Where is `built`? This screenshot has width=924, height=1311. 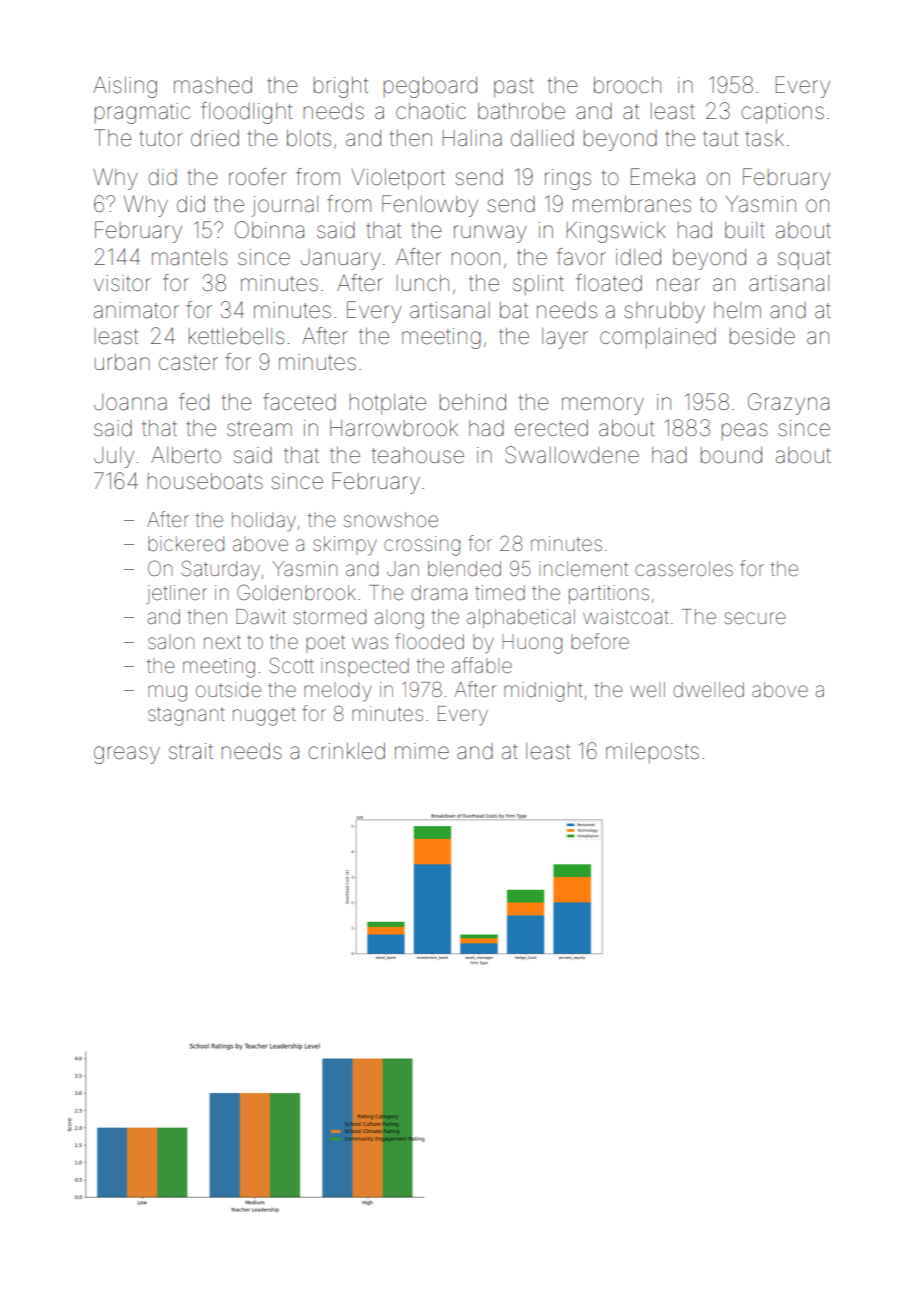 built is located at coordinates (745, 230).
